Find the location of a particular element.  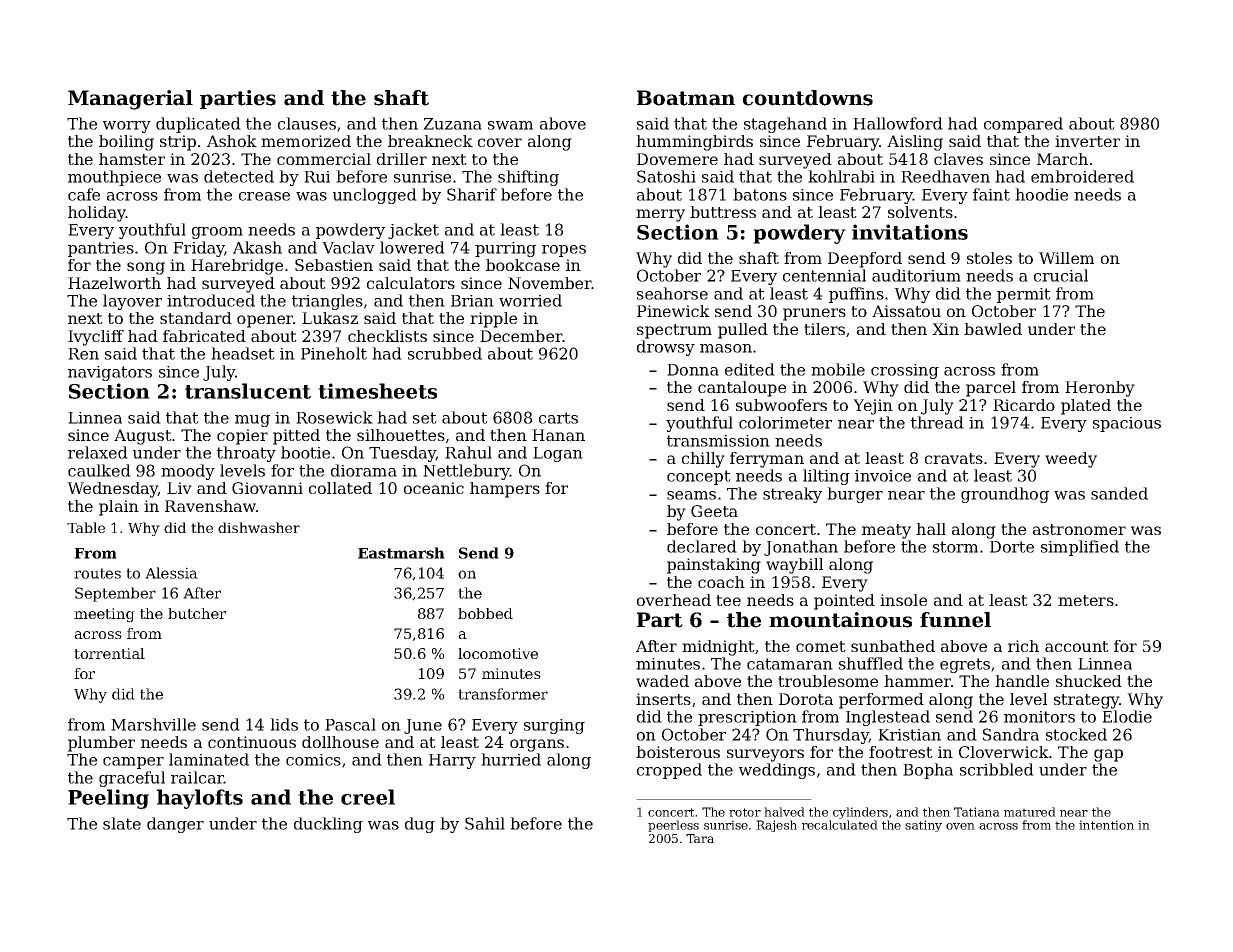

throaty is located at coordinates (246, 454).
